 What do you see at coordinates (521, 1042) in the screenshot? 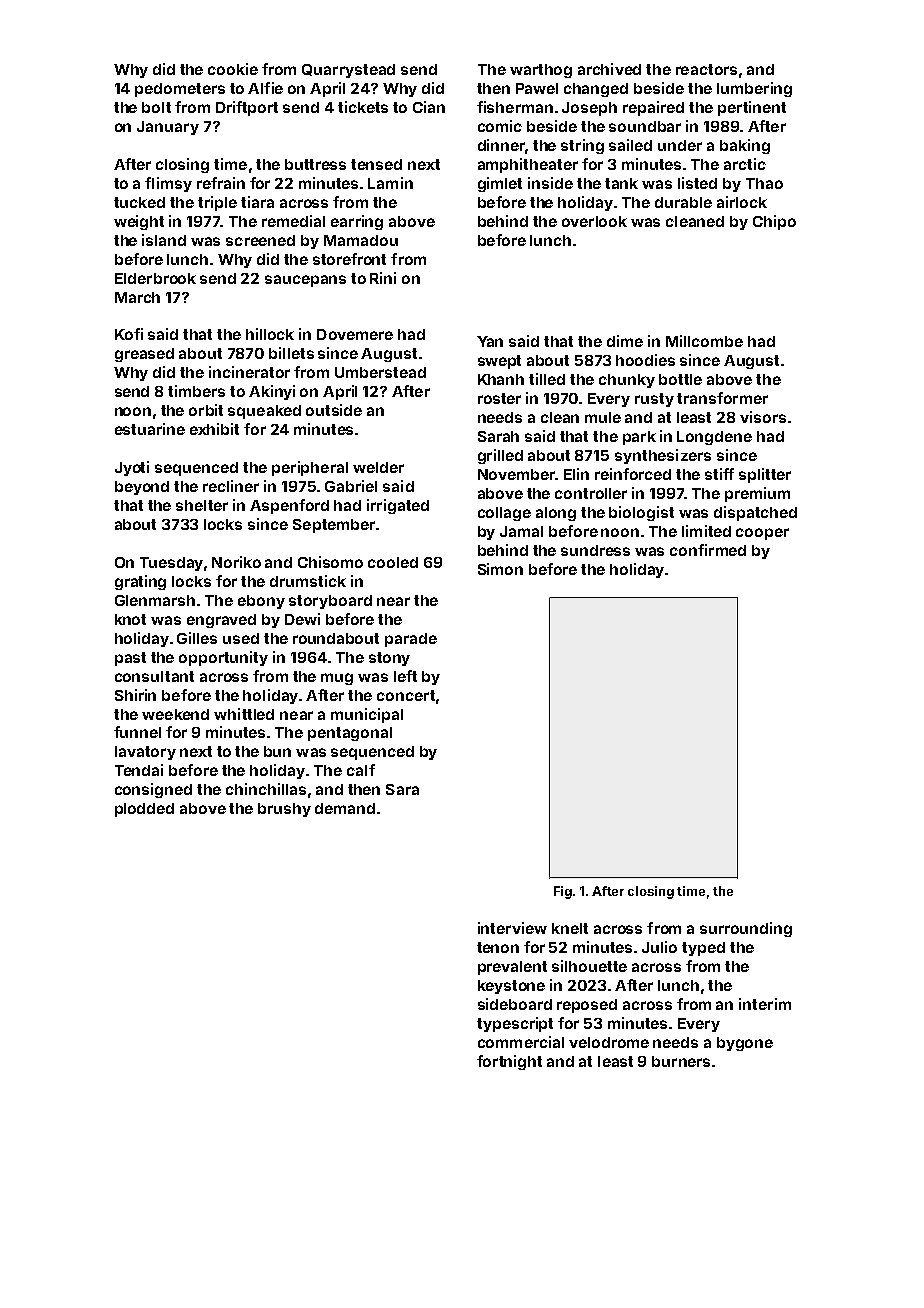
I see `commercial` at bounding box center [521, 1042].
